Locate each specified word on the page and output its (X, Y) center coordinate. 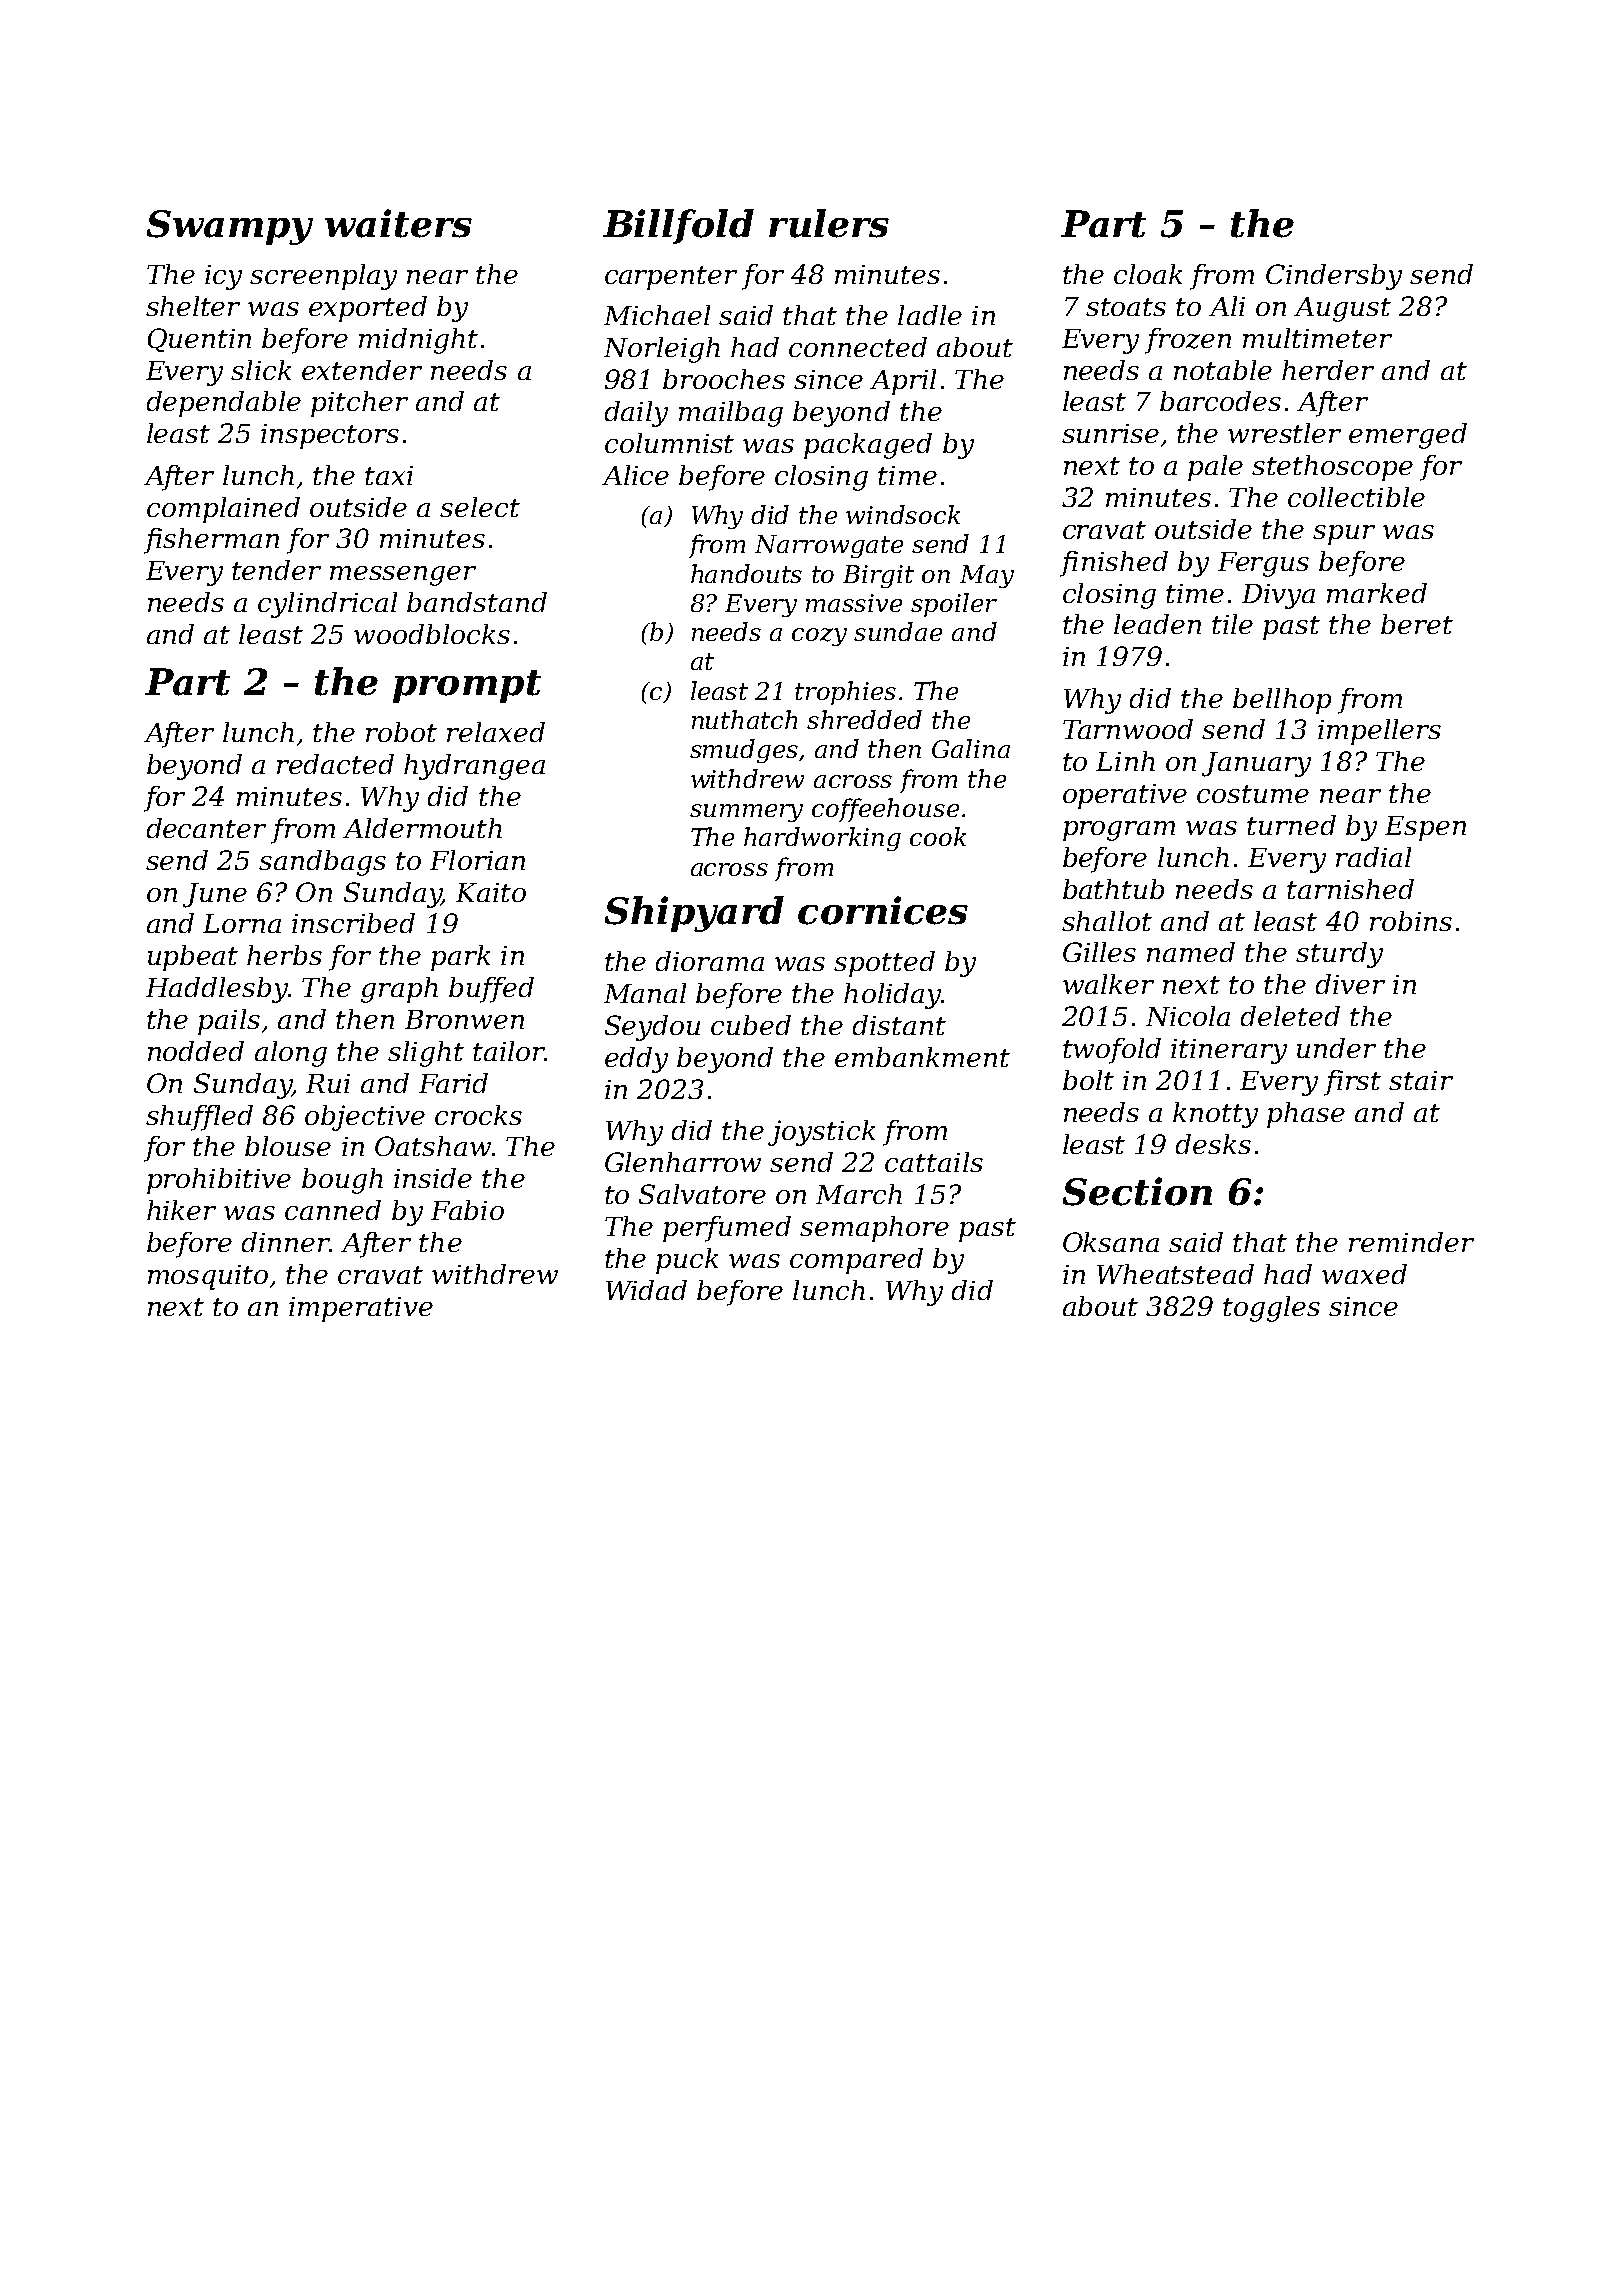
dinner (285, 1242)
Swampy (230, 227)
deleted (1290, 1016)
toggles (1271, 1309)
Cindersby (1334, 277)
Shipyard (694, 914)
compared (856, 1261)
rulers (829, 223)
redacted (335, 764)
